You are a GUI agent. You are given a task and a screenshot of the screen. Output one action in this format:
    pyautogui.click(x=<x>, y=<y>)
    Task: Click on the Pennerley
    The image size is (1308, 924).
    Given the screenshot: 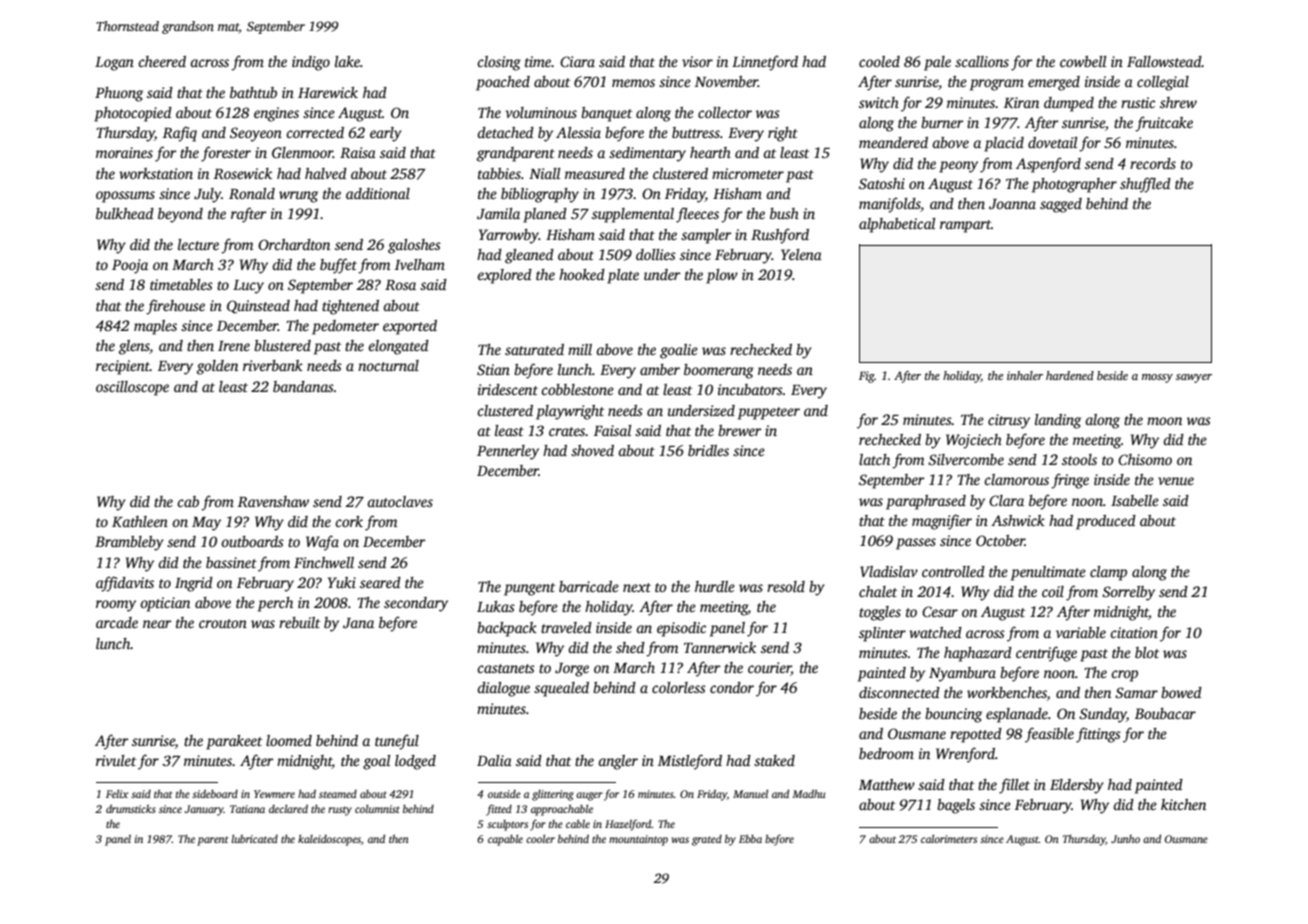 What is the action you would take?
    pyautogui.click(x=508, y=452)
